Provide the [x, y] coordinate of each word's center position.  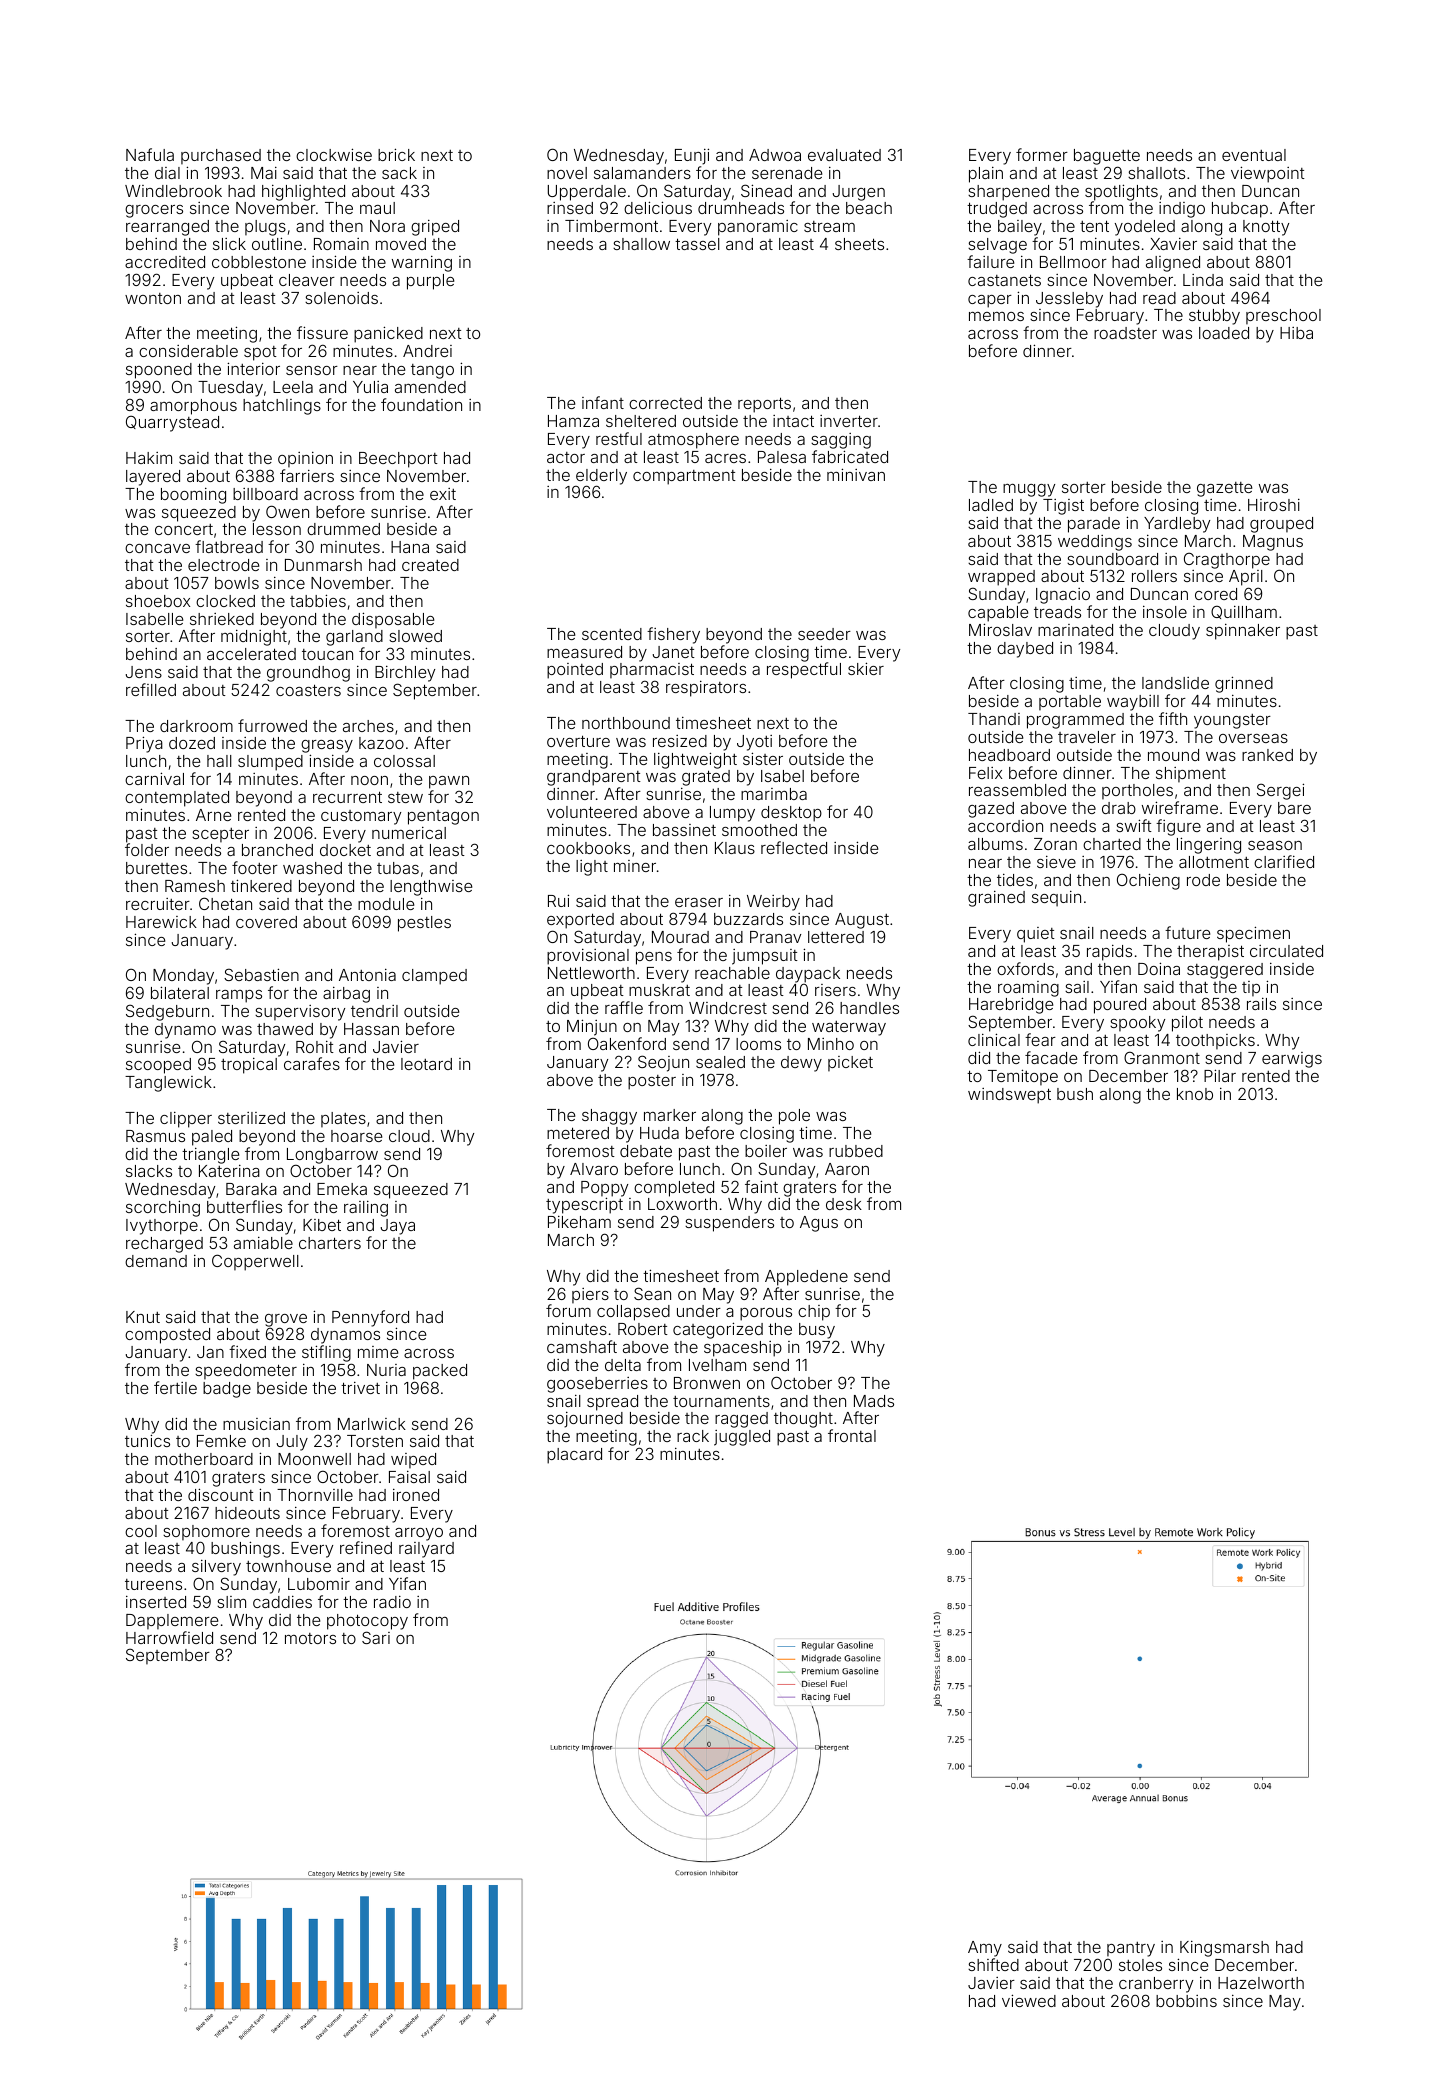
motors [310, 1638]
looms [758, 1044]
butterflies [244, 1206]
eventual [1254, 155]
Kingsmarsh [1224, 1949]
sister [763, 758]
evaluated [844, 155]
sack [399, 173]
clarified [1284, 861]
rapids [1109, 953]
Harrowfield [169, 1637]
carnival [154, 778]
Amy [985, 1949]
